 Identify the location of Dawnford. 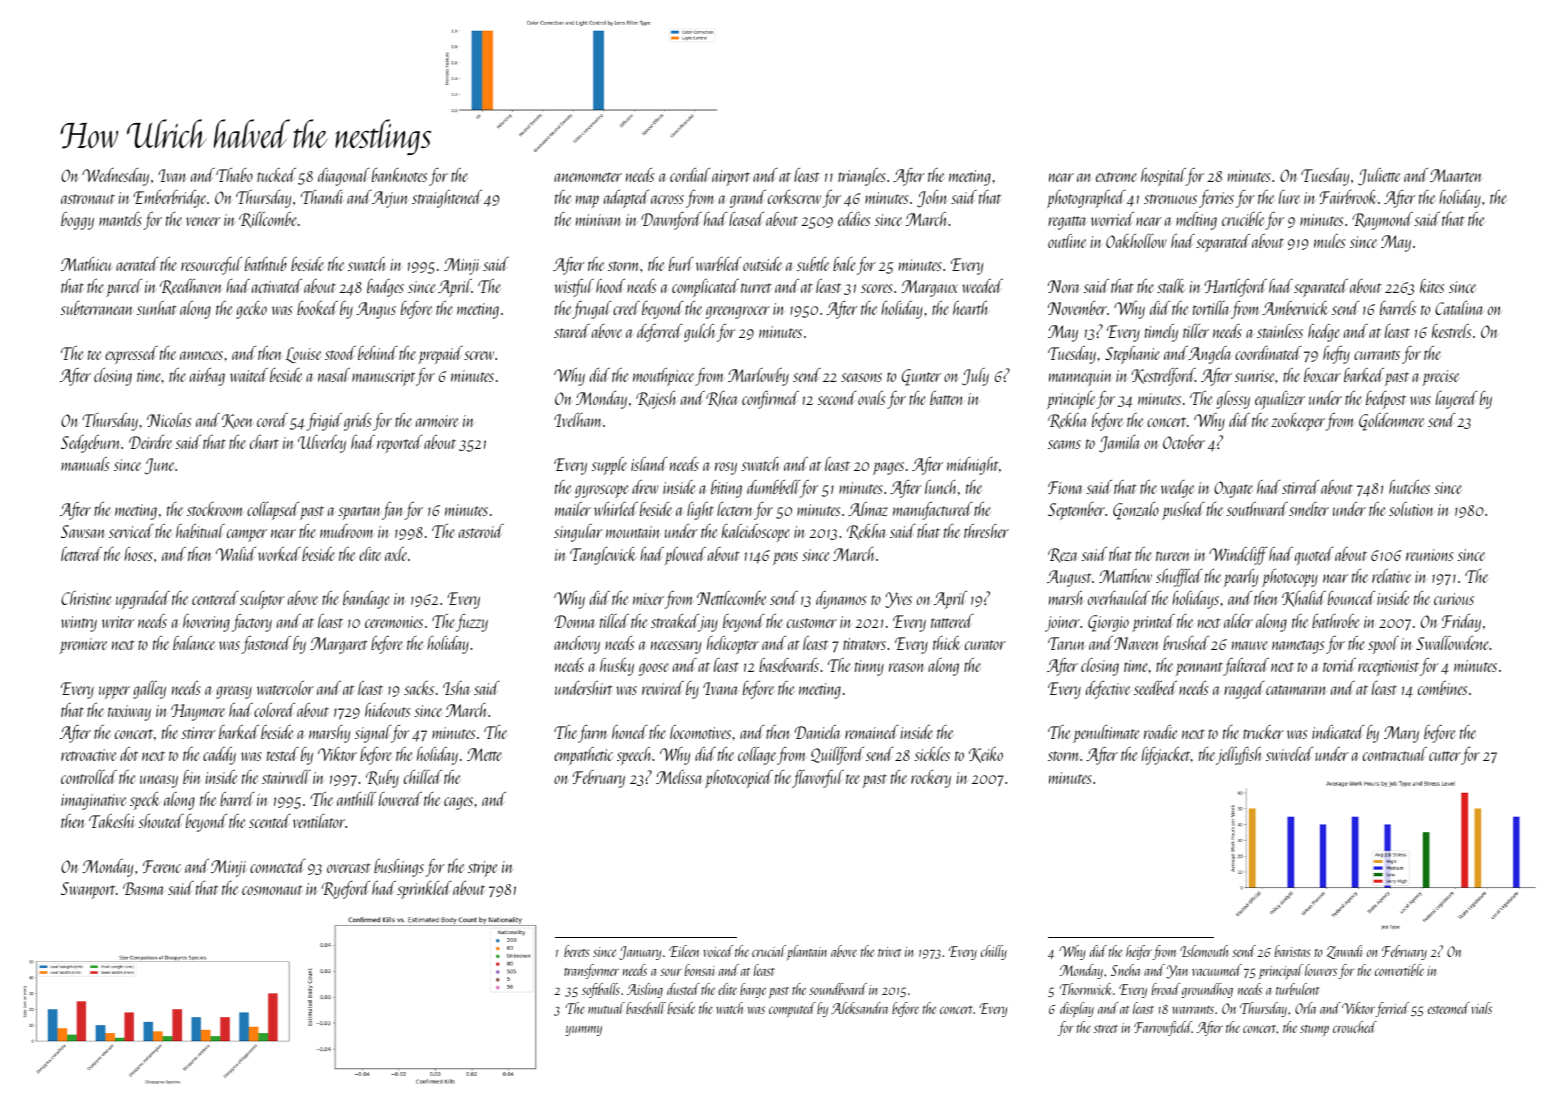
(671, 221).
